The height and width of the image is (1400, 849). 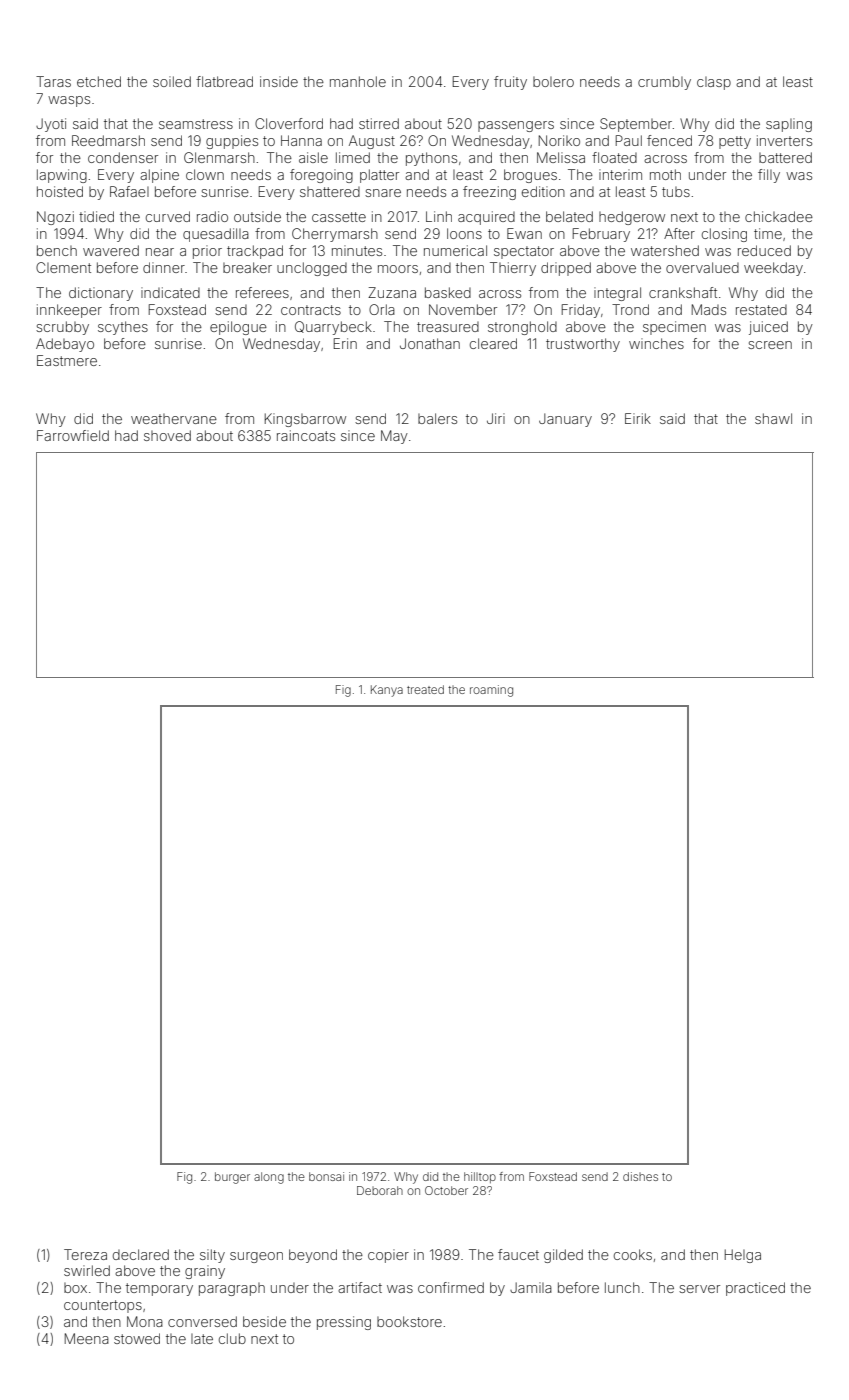 What do you see at coordinates (430, 343) in the image?
I see `Jonathan` at bounding box center [430, 343].
